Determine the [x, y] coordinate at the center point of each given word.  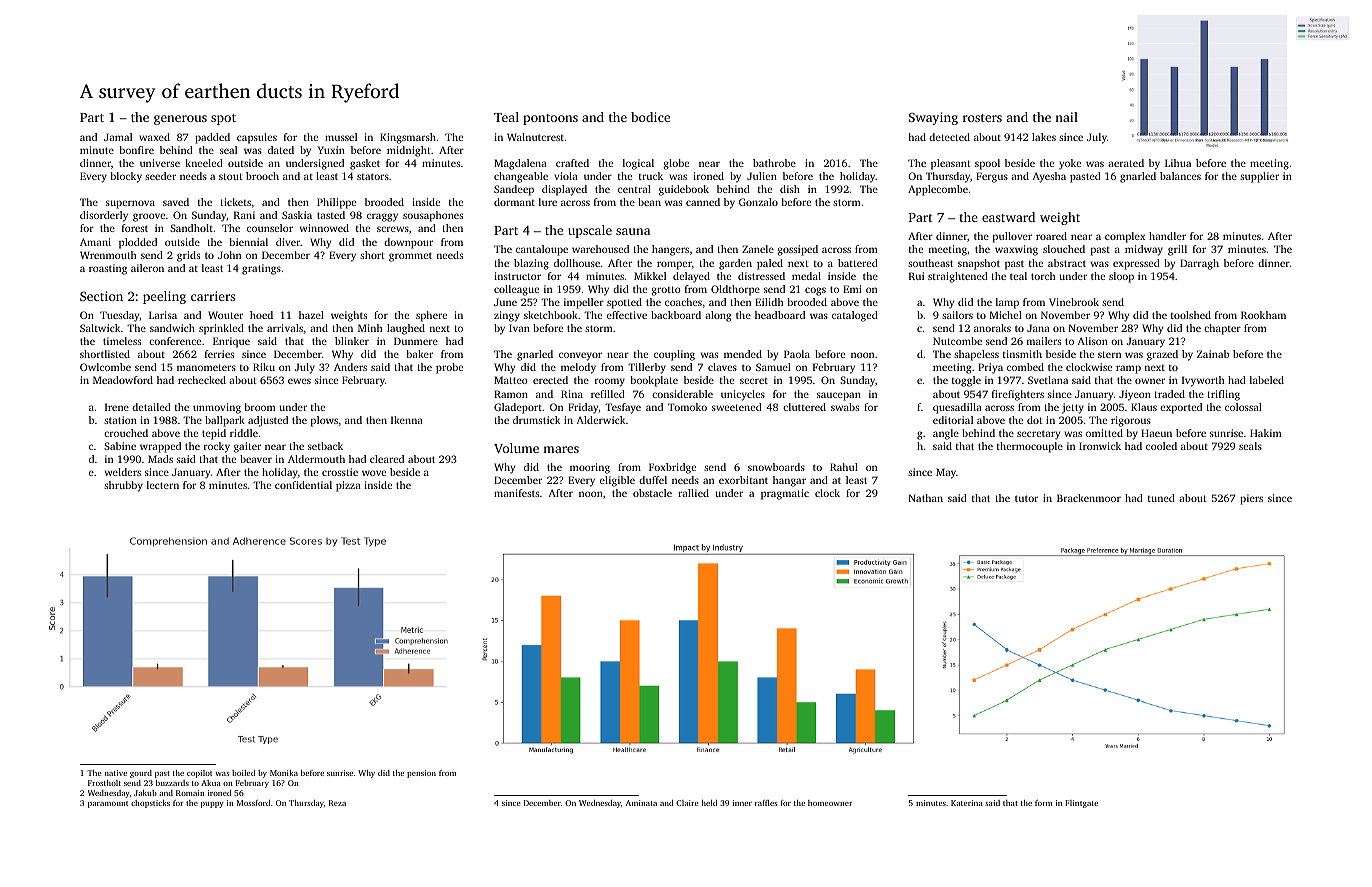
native [116, 773]
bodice [650, 117]
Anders [350, 367]
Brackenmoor [1089, 498]
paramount [108, 804]
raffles [766, 803]
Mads [160, 459]
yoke [1070, 164]
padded [212, 138]
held [709, 803]
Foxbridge [672, 468]
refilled [608, 394]
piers [1251, 499]
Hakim [1265, 433]
